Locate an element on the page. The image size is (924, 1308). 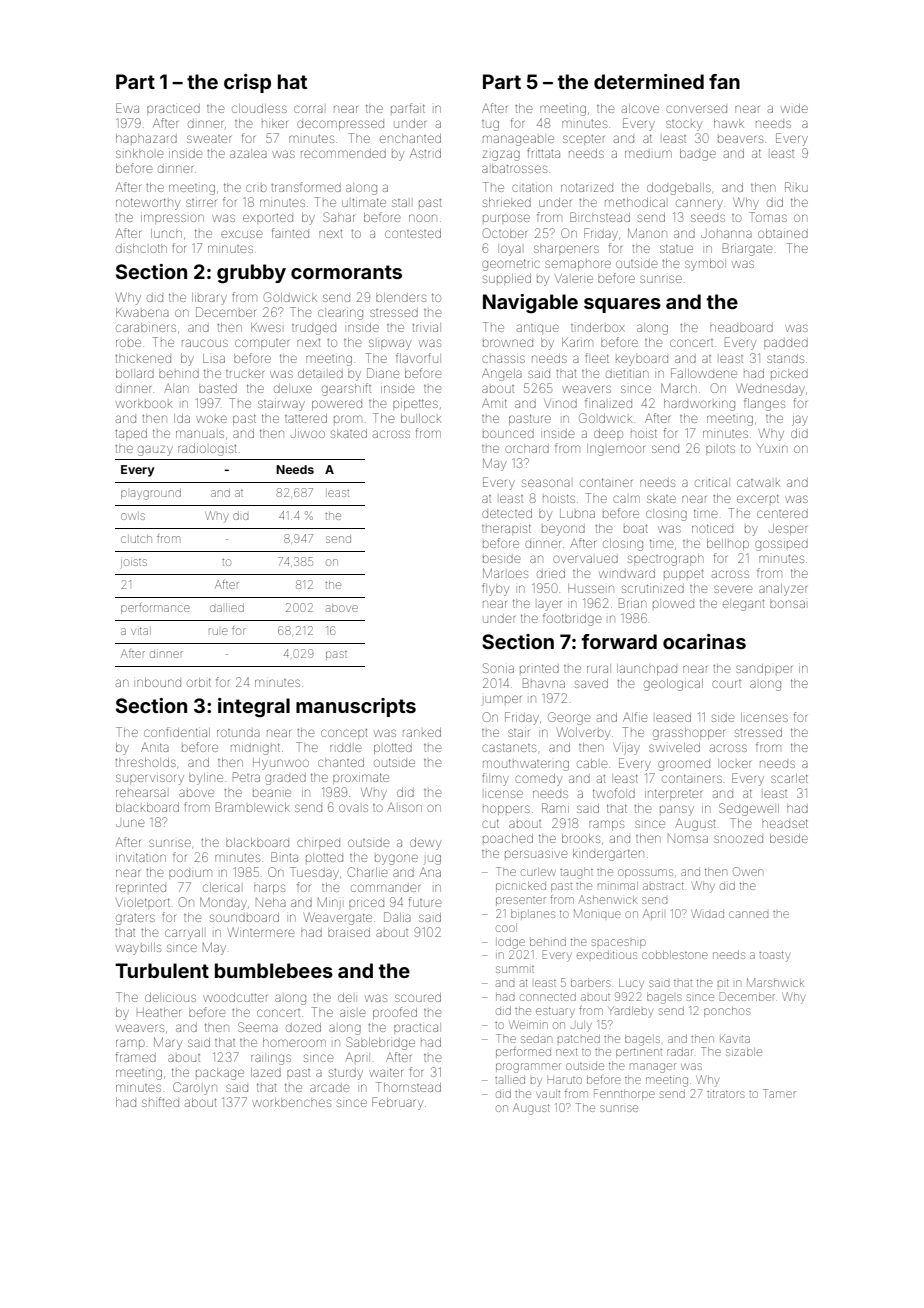
shifted is located at coordinates (160, 1102).
